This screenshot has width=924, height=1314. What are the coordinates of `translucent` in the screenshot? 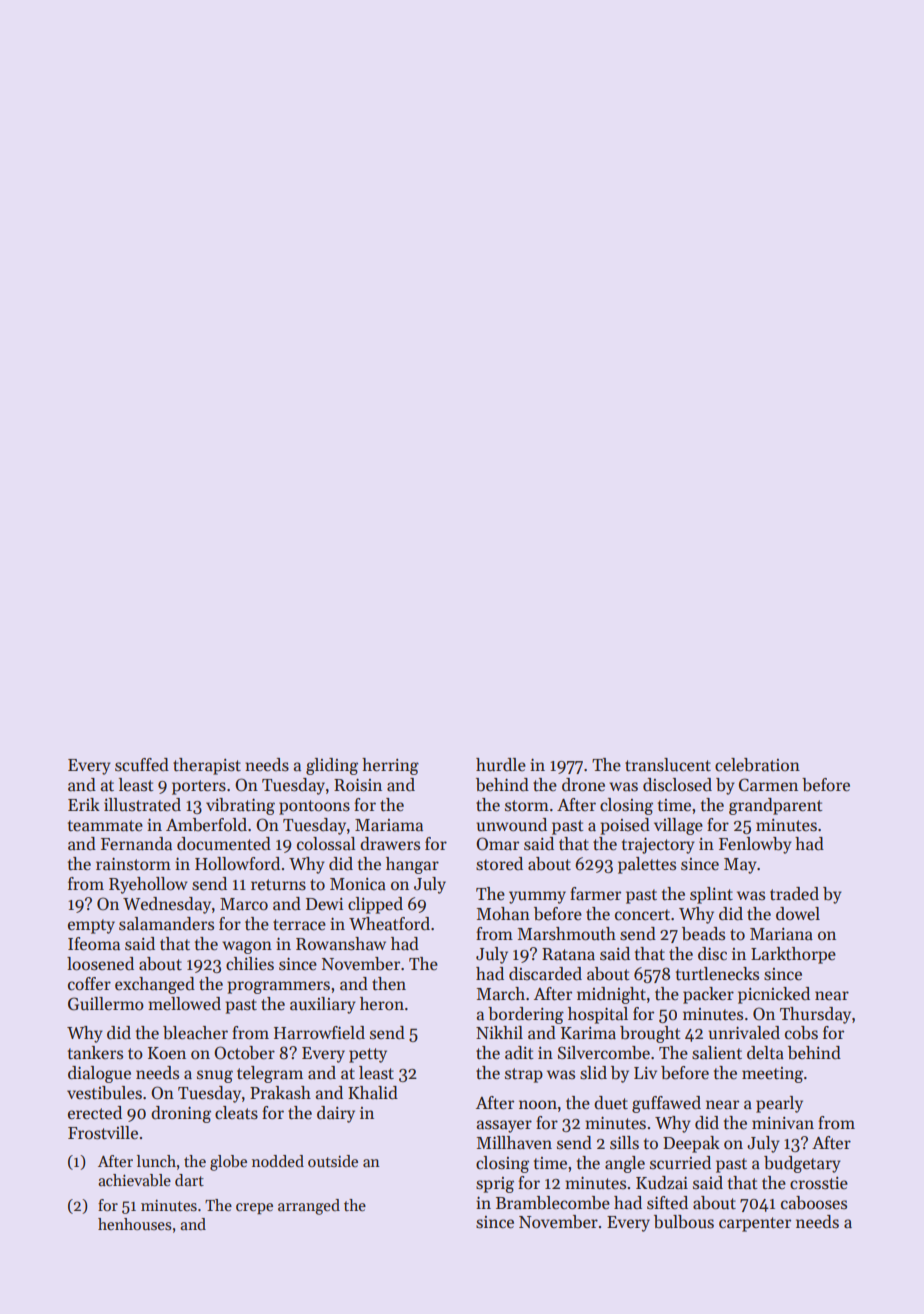 It's located at (668, 765).
